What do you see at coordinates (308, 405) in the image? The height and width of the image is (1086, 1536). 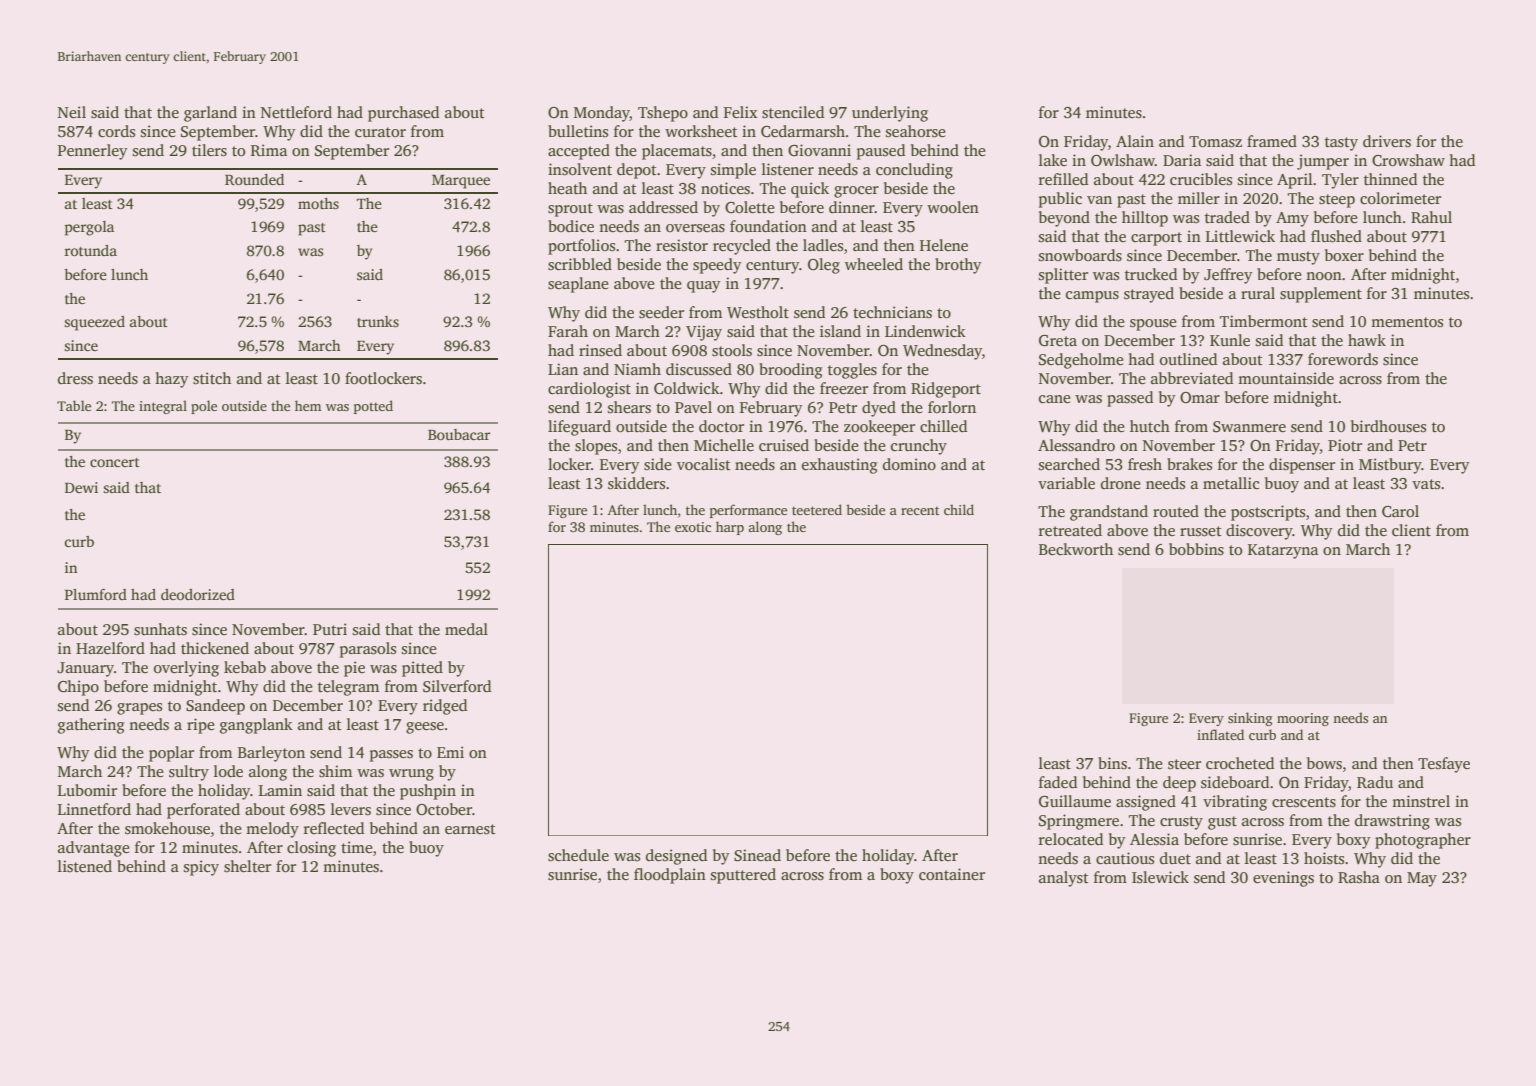 I see `hem` at bounding box center [308, 405].
